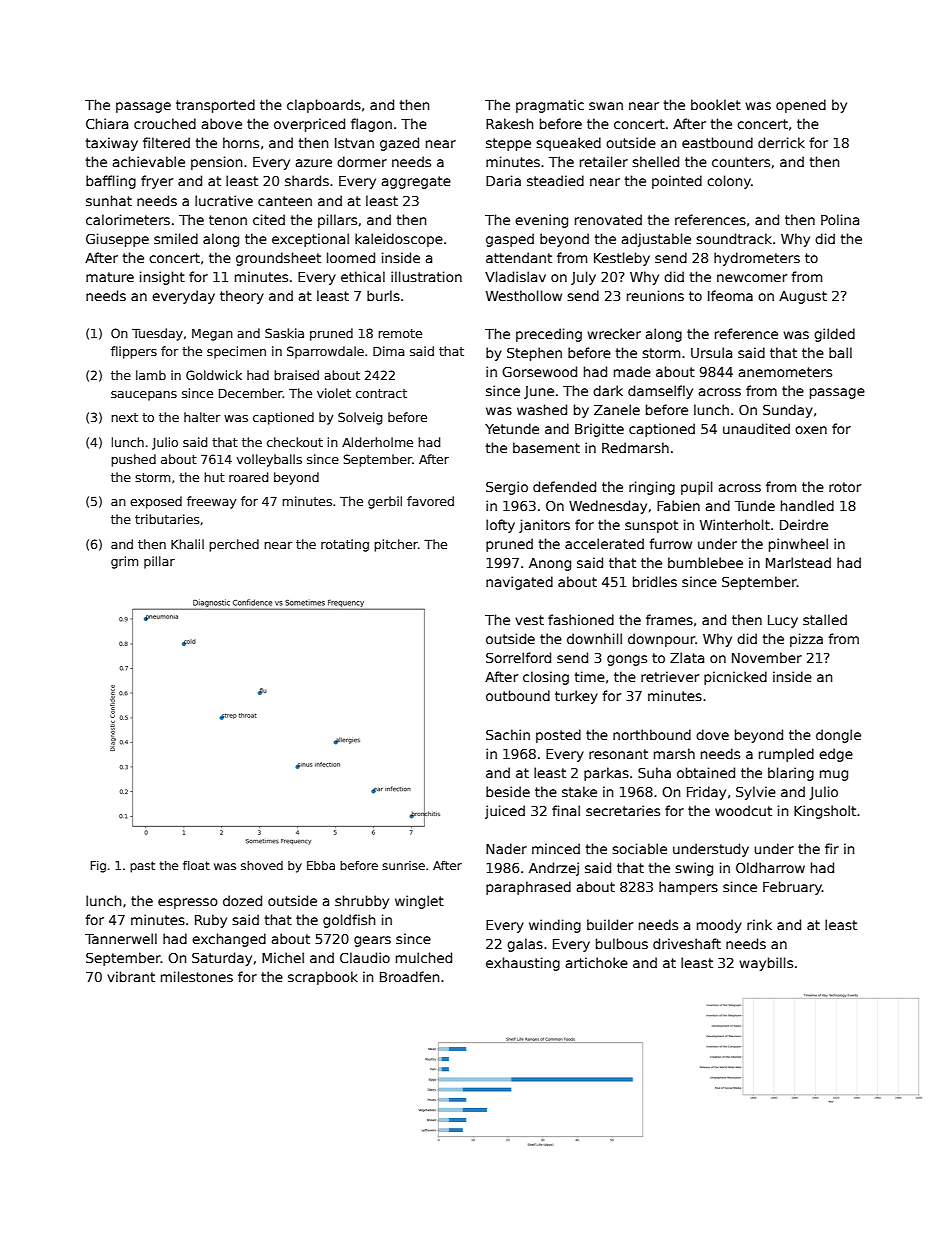  Describe the element at coordinates (362, 161) in the page. I see `dormer` at that location.
